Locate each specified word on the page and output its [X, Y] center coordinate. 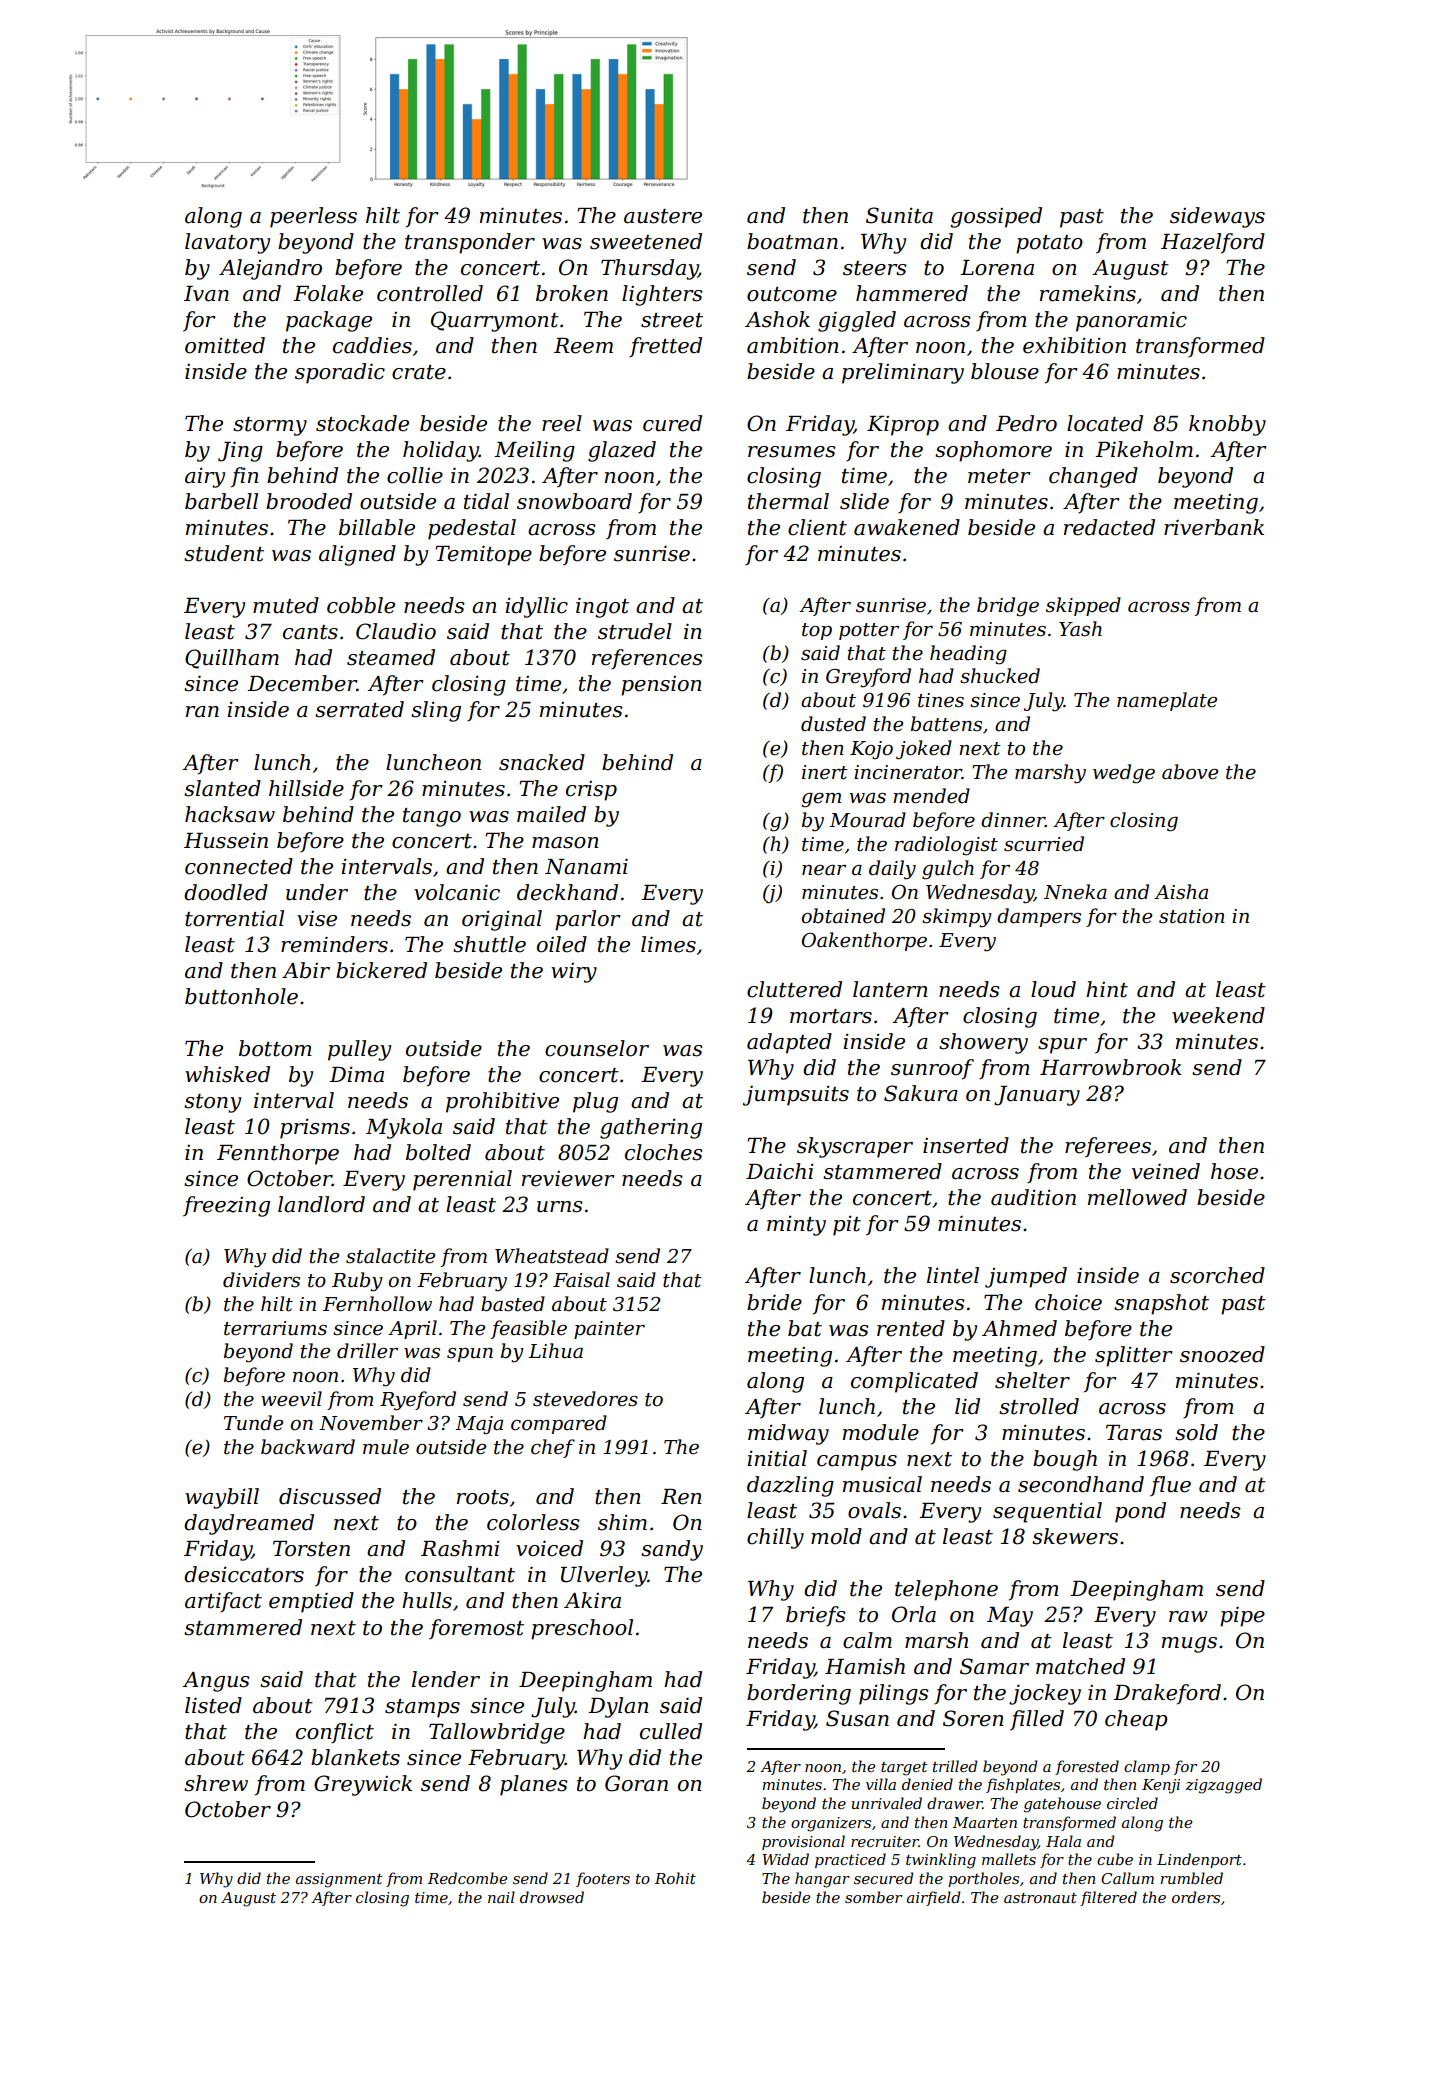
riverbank [1214, 527]
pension [661, 686]
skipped [1083, 606]
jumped [1026, 1277]
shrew [216, 1783]
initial [777, 1458]
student [224, 553]
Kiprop [903, 426]
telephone [946, 1590]
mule [386, 1447]
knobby [1227, 425]
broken [572, 293]
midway [788, 1434]
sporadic [340, 373]
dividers [261, 1280]
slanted [222, 788]
